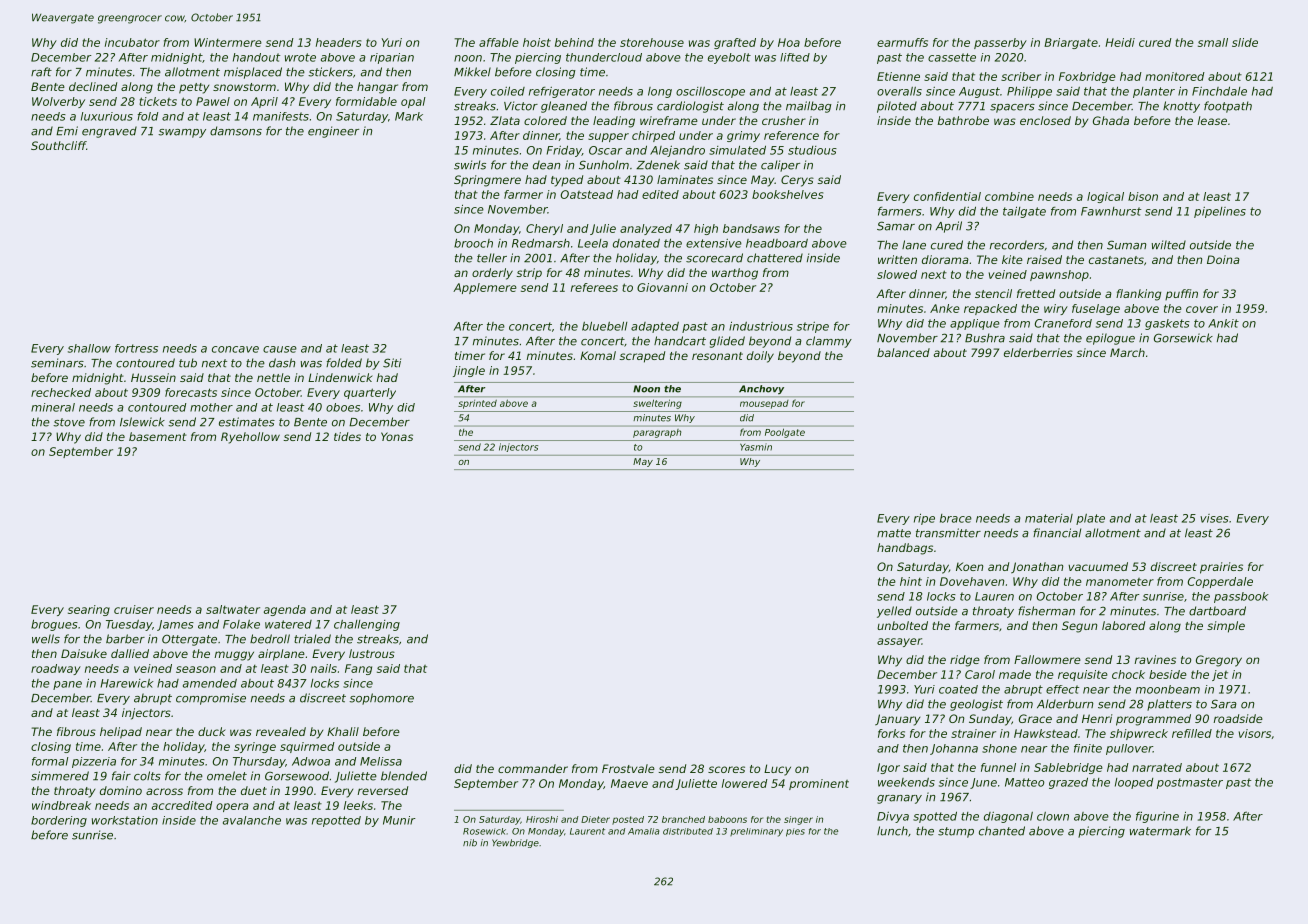 Image resolution: width=1308 pixels, height=924 pixels. I want to click on agenda, so click(285, 610).
